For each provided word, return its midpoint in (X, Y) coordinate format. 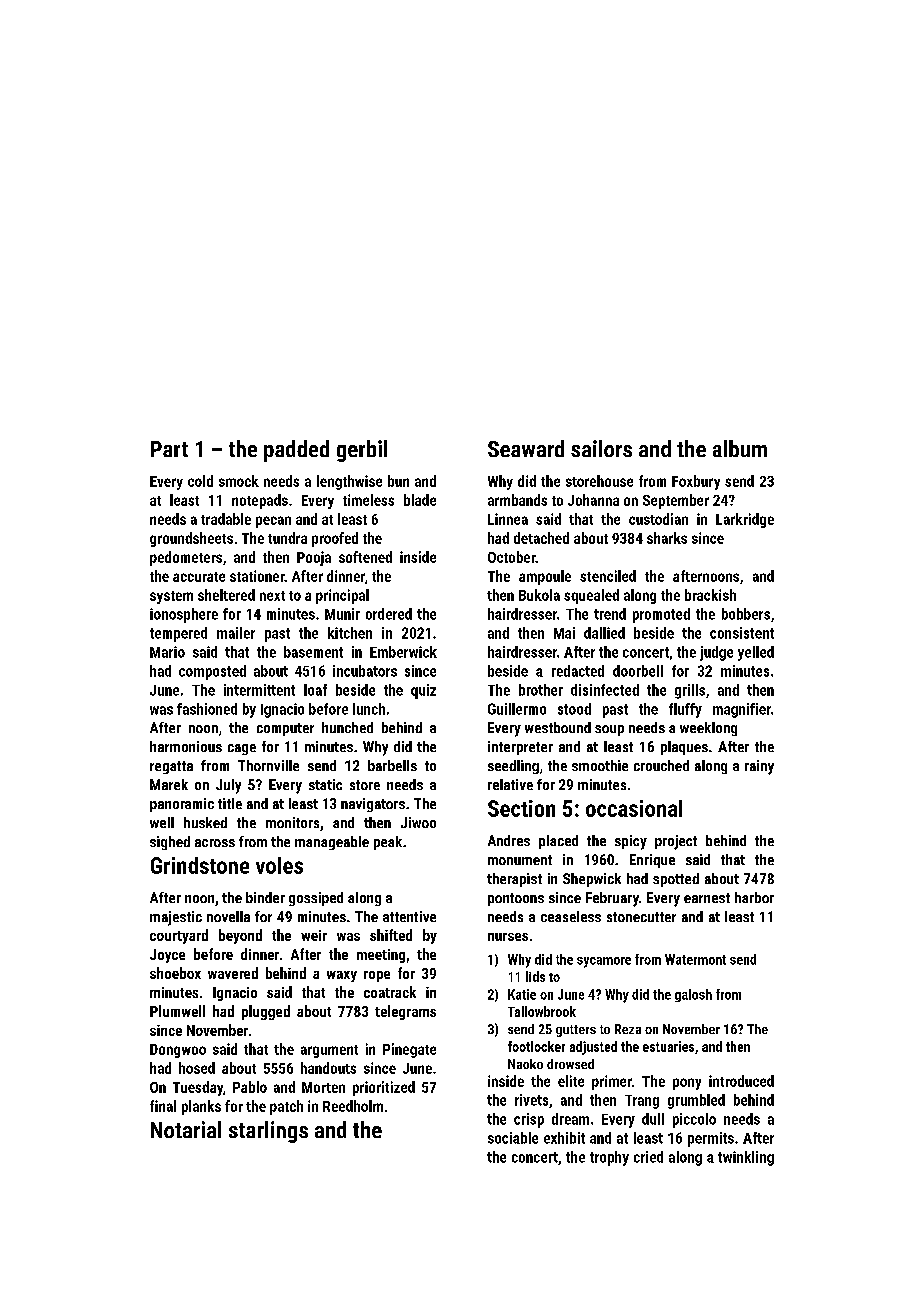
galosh (693, 995)
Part (169, 449)
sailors (601, 448)
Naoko (525, 1064)
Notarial (186, 1129)
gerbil (362, 451)
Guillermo (517, 709)
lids (535, 976)
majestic (176, 918)
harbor (754, 897)
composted (212, 672)
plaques (684, 748)
